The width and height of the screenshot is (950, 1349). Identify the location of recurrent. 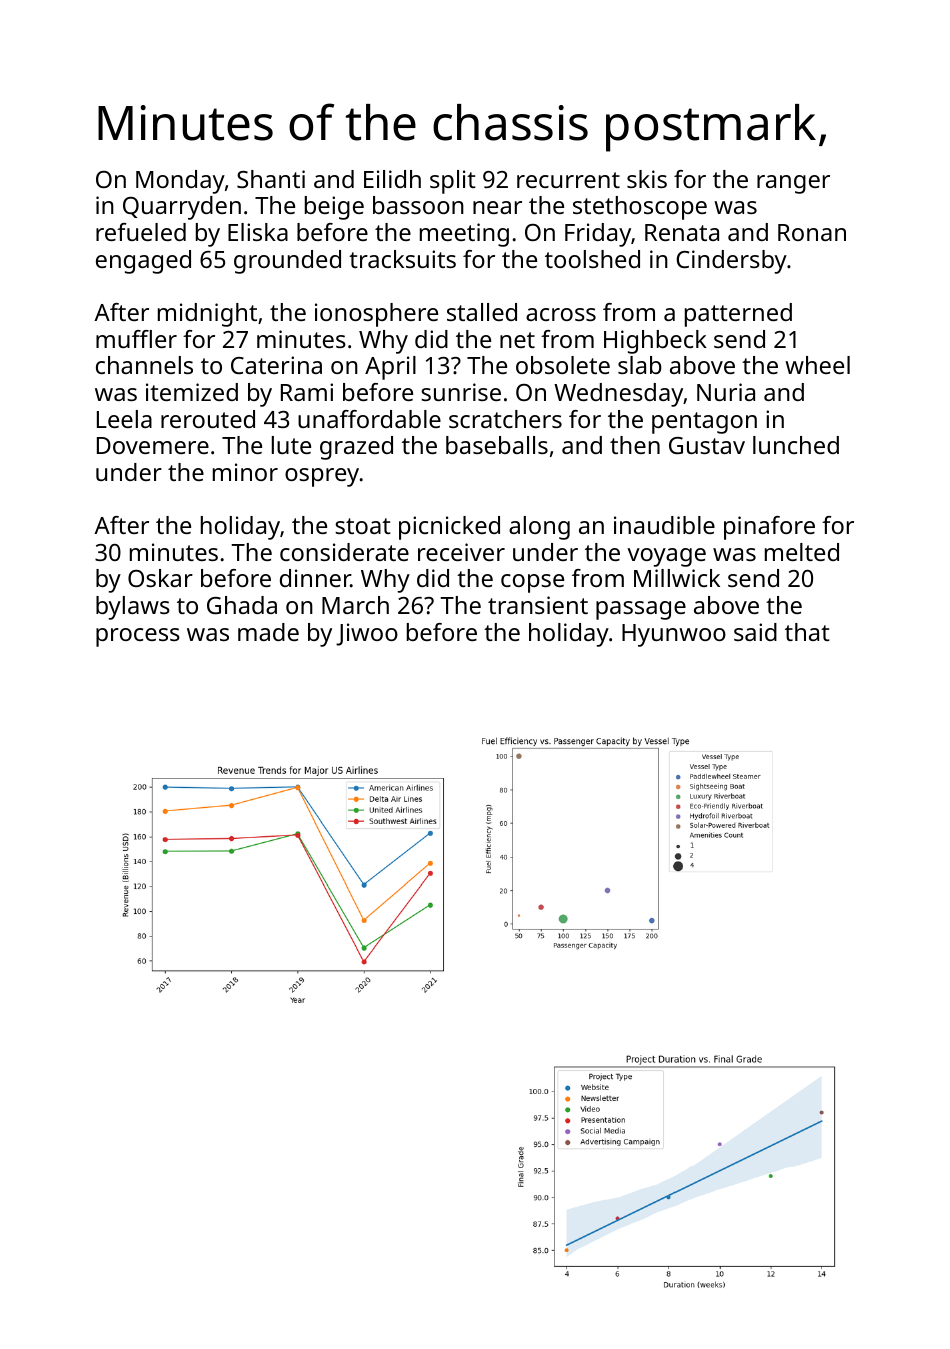
(568, 180).
